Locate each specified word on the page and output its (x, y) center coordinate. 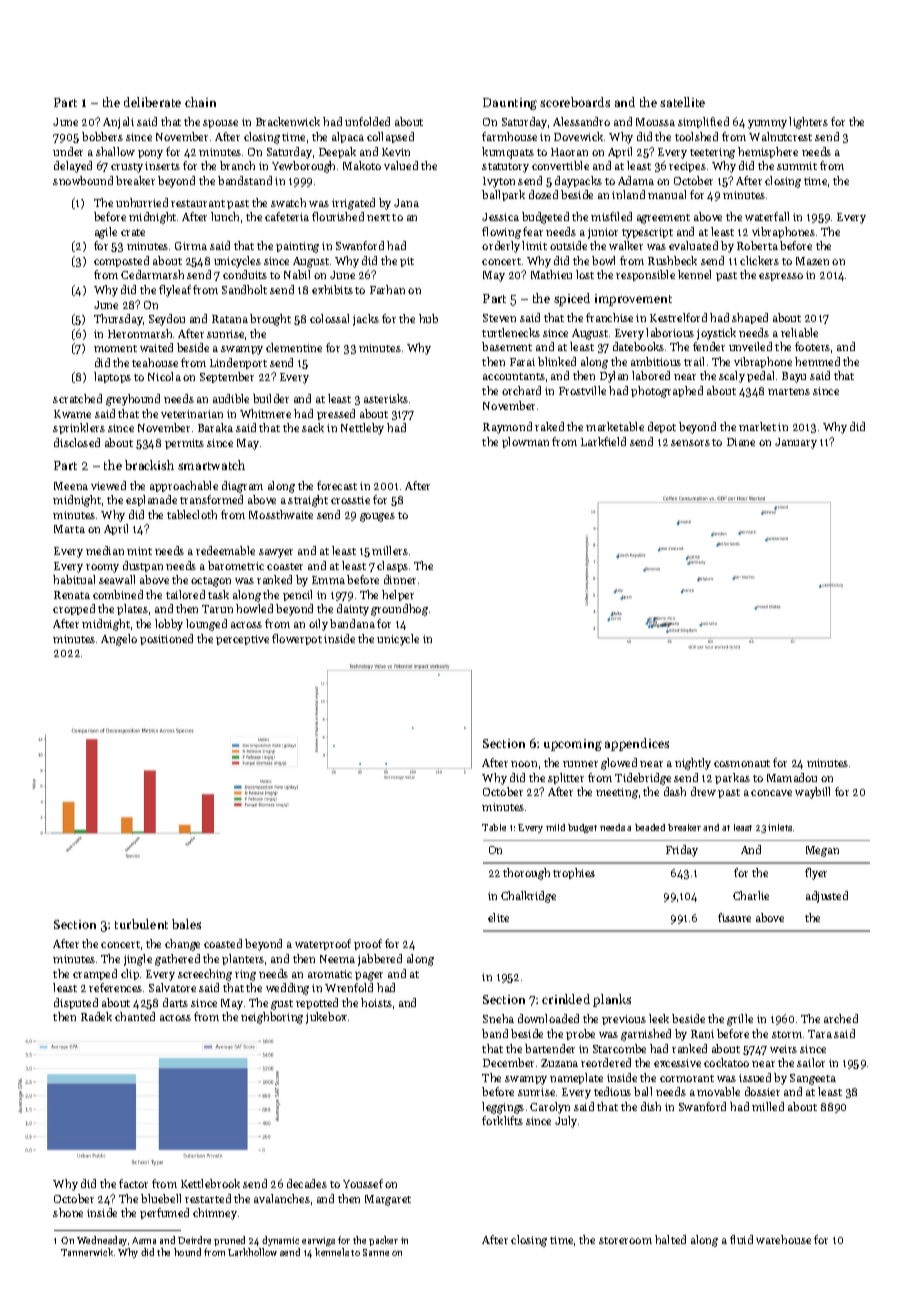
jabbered (380, 960)
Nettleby (362, 429)
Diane (741, 442)
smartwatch (211, 465)
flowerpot (297, 639)
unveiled (750, 346)
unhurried (142, 202)
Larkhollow (252, 1252)
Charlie (751, 895)
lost (585, 274)
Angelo (119, 640)
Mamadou (792, 777)
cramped (95, 974)
